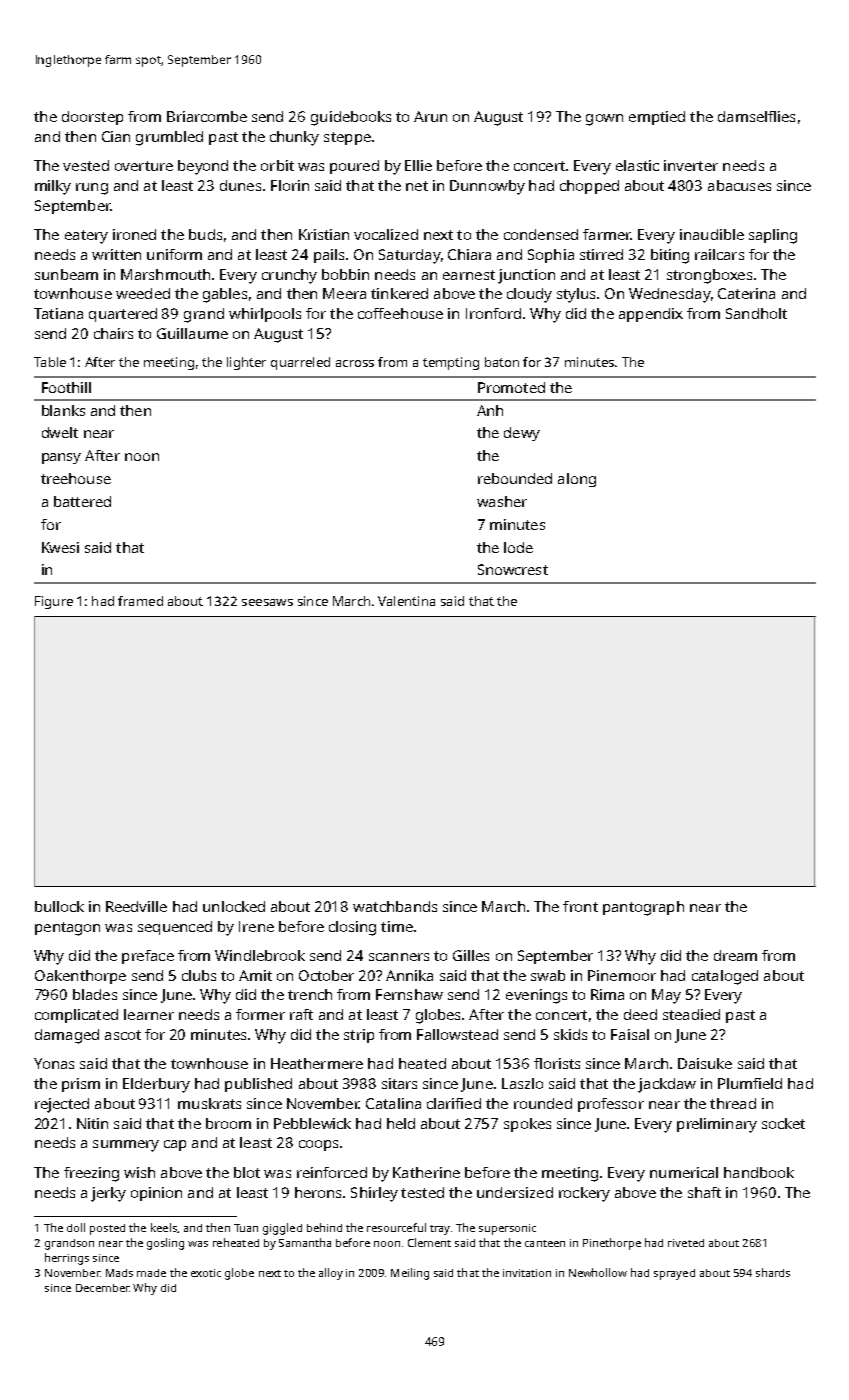 This screenshot has height=1400, width=849. I want to click on gown, so click(604, 120).
